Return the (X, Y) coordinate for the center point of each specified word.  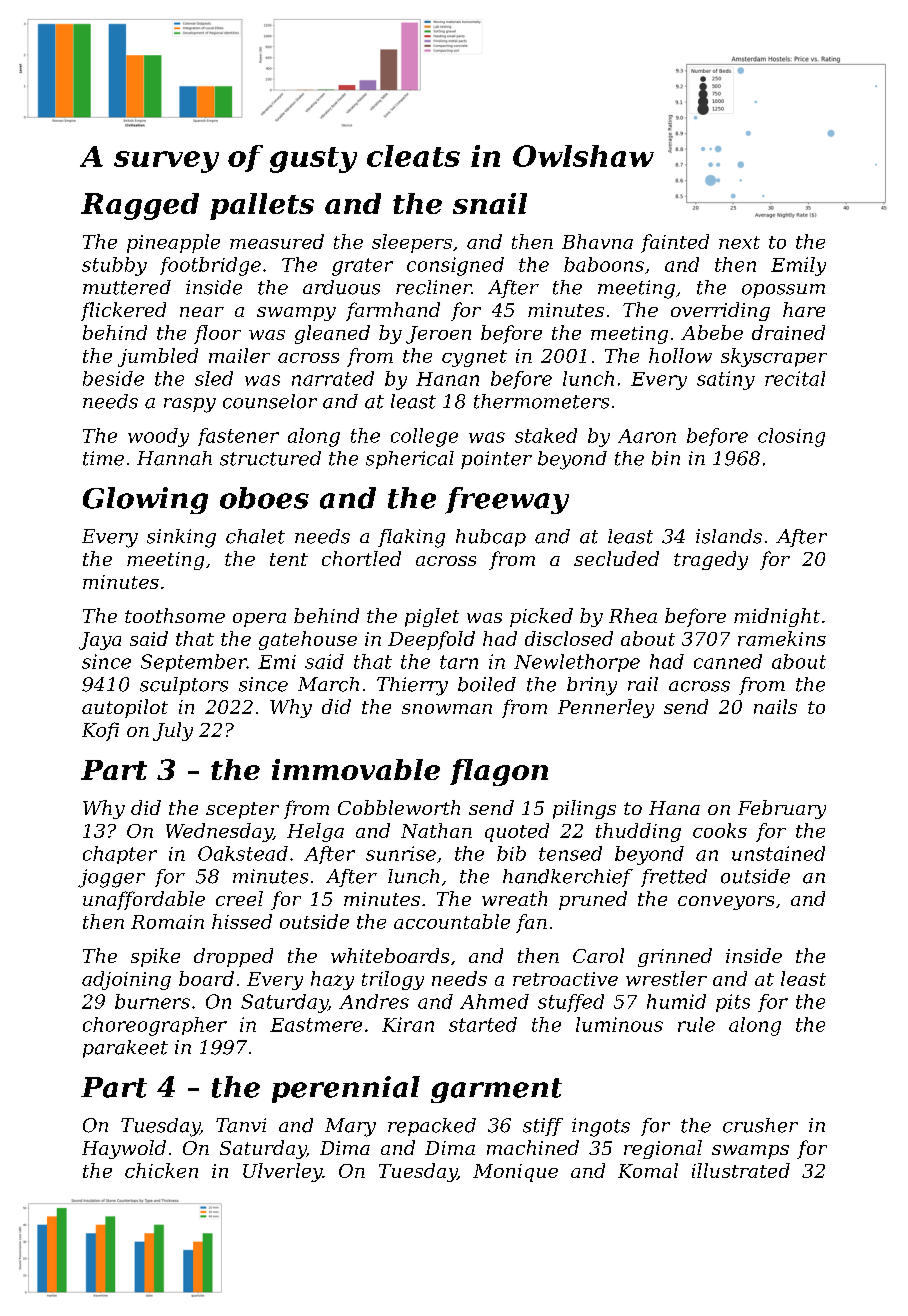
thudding (638, 832)
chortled (361, 558)
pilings (584, 809)
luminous (619, 1024)
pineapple (173, 243)
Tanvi (241, 1125)
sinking (181, 538)
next (739, 242)
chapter (120, 855)
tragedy (711, 560)
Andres (374, 1001)
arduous (341, 287)
